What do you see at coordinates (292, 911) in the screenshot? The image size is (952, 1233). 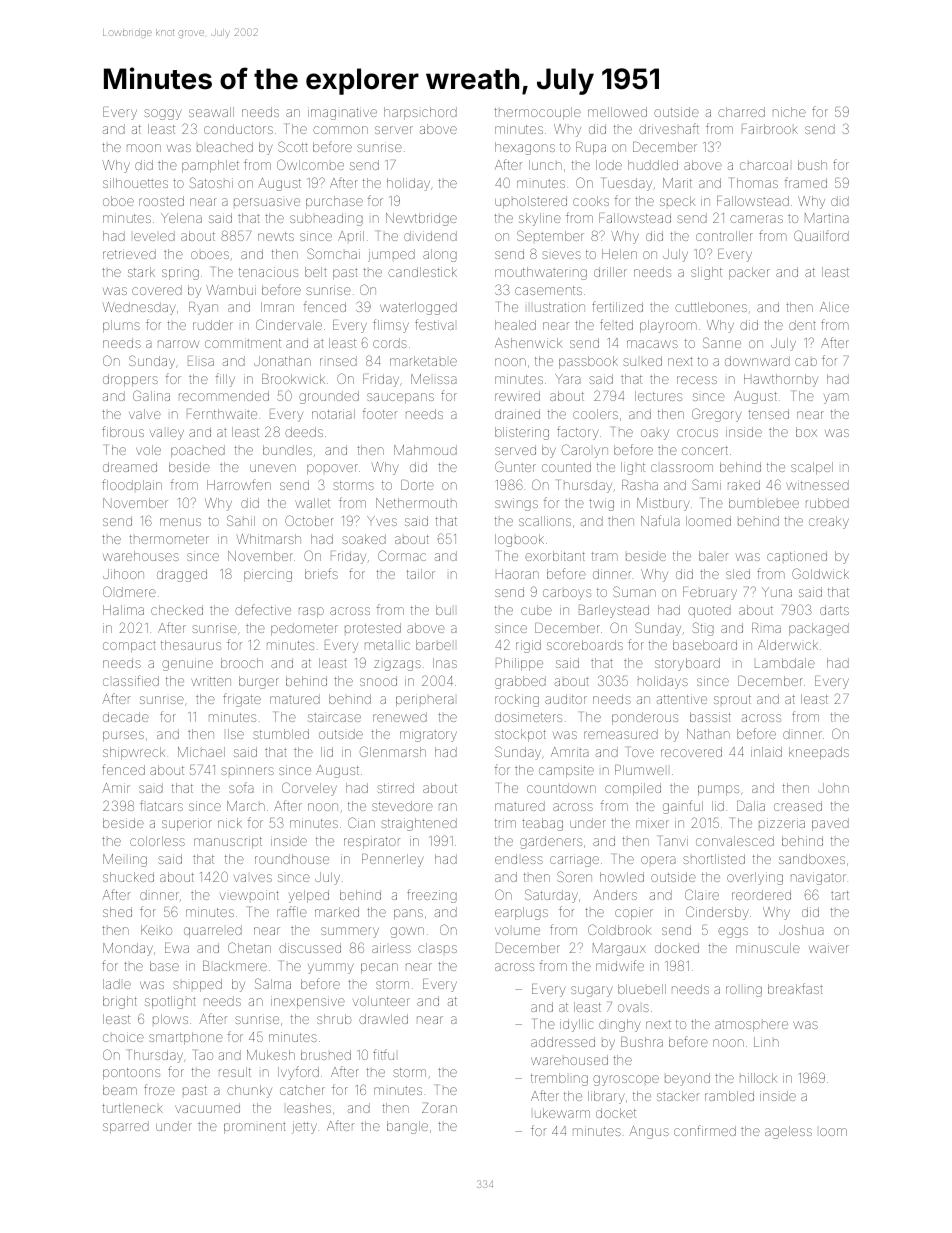 I see `raffle` at bounding box center [292, 911].
